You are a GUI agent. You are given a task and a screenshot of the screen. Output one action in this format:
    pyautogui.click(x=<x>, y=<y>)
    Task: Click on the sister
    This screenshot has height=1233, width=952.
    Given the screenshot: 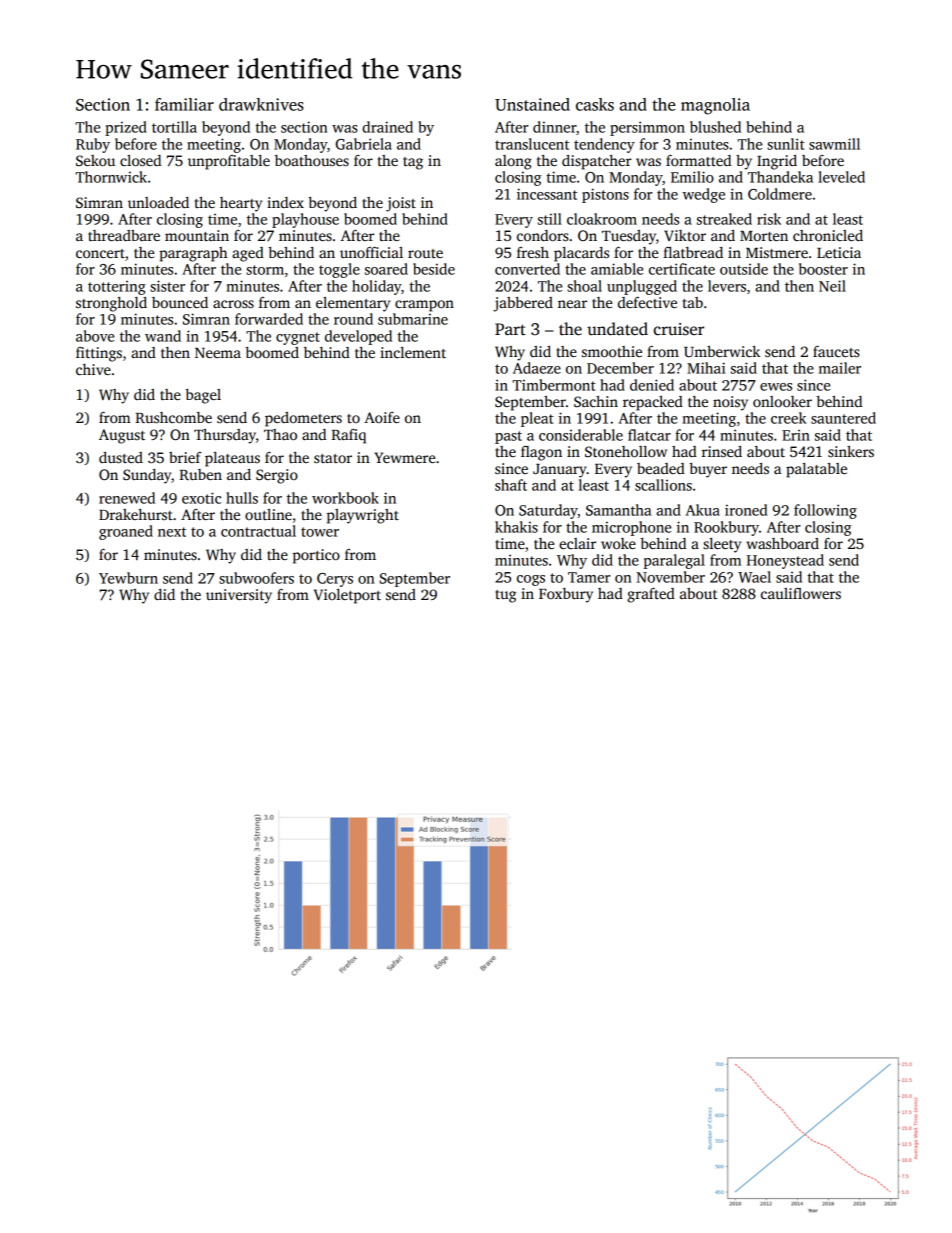 What is the action you would take?
    pyautogui.click(x=167, y=286)
